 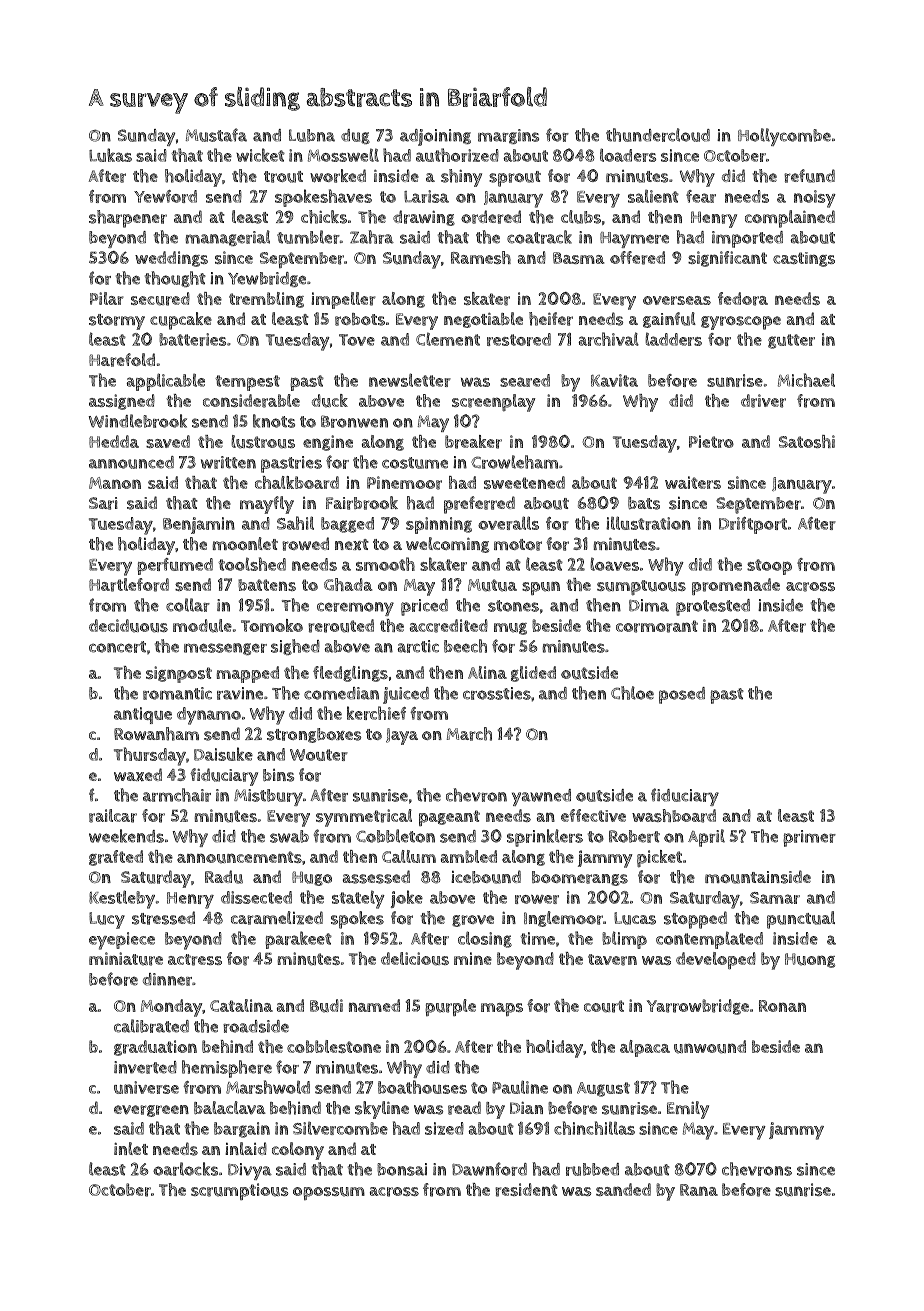 What do you see at coordinates (151, 1026) in the screenshot?
I see `calibrated` at bounding box center [151, 1026].
